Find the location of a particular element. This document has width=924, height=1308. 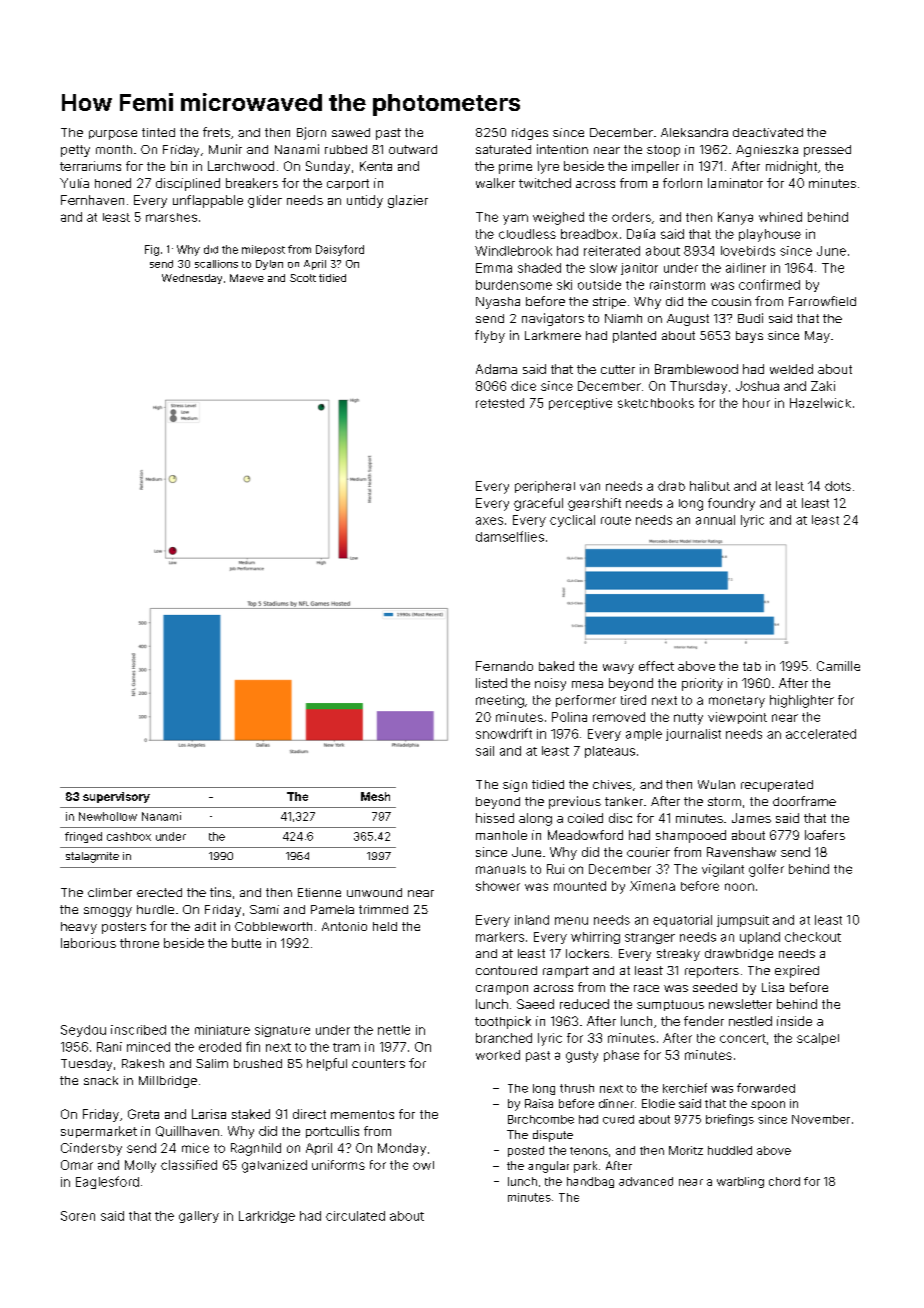

supervisory is located at coordinates (116, 797).
